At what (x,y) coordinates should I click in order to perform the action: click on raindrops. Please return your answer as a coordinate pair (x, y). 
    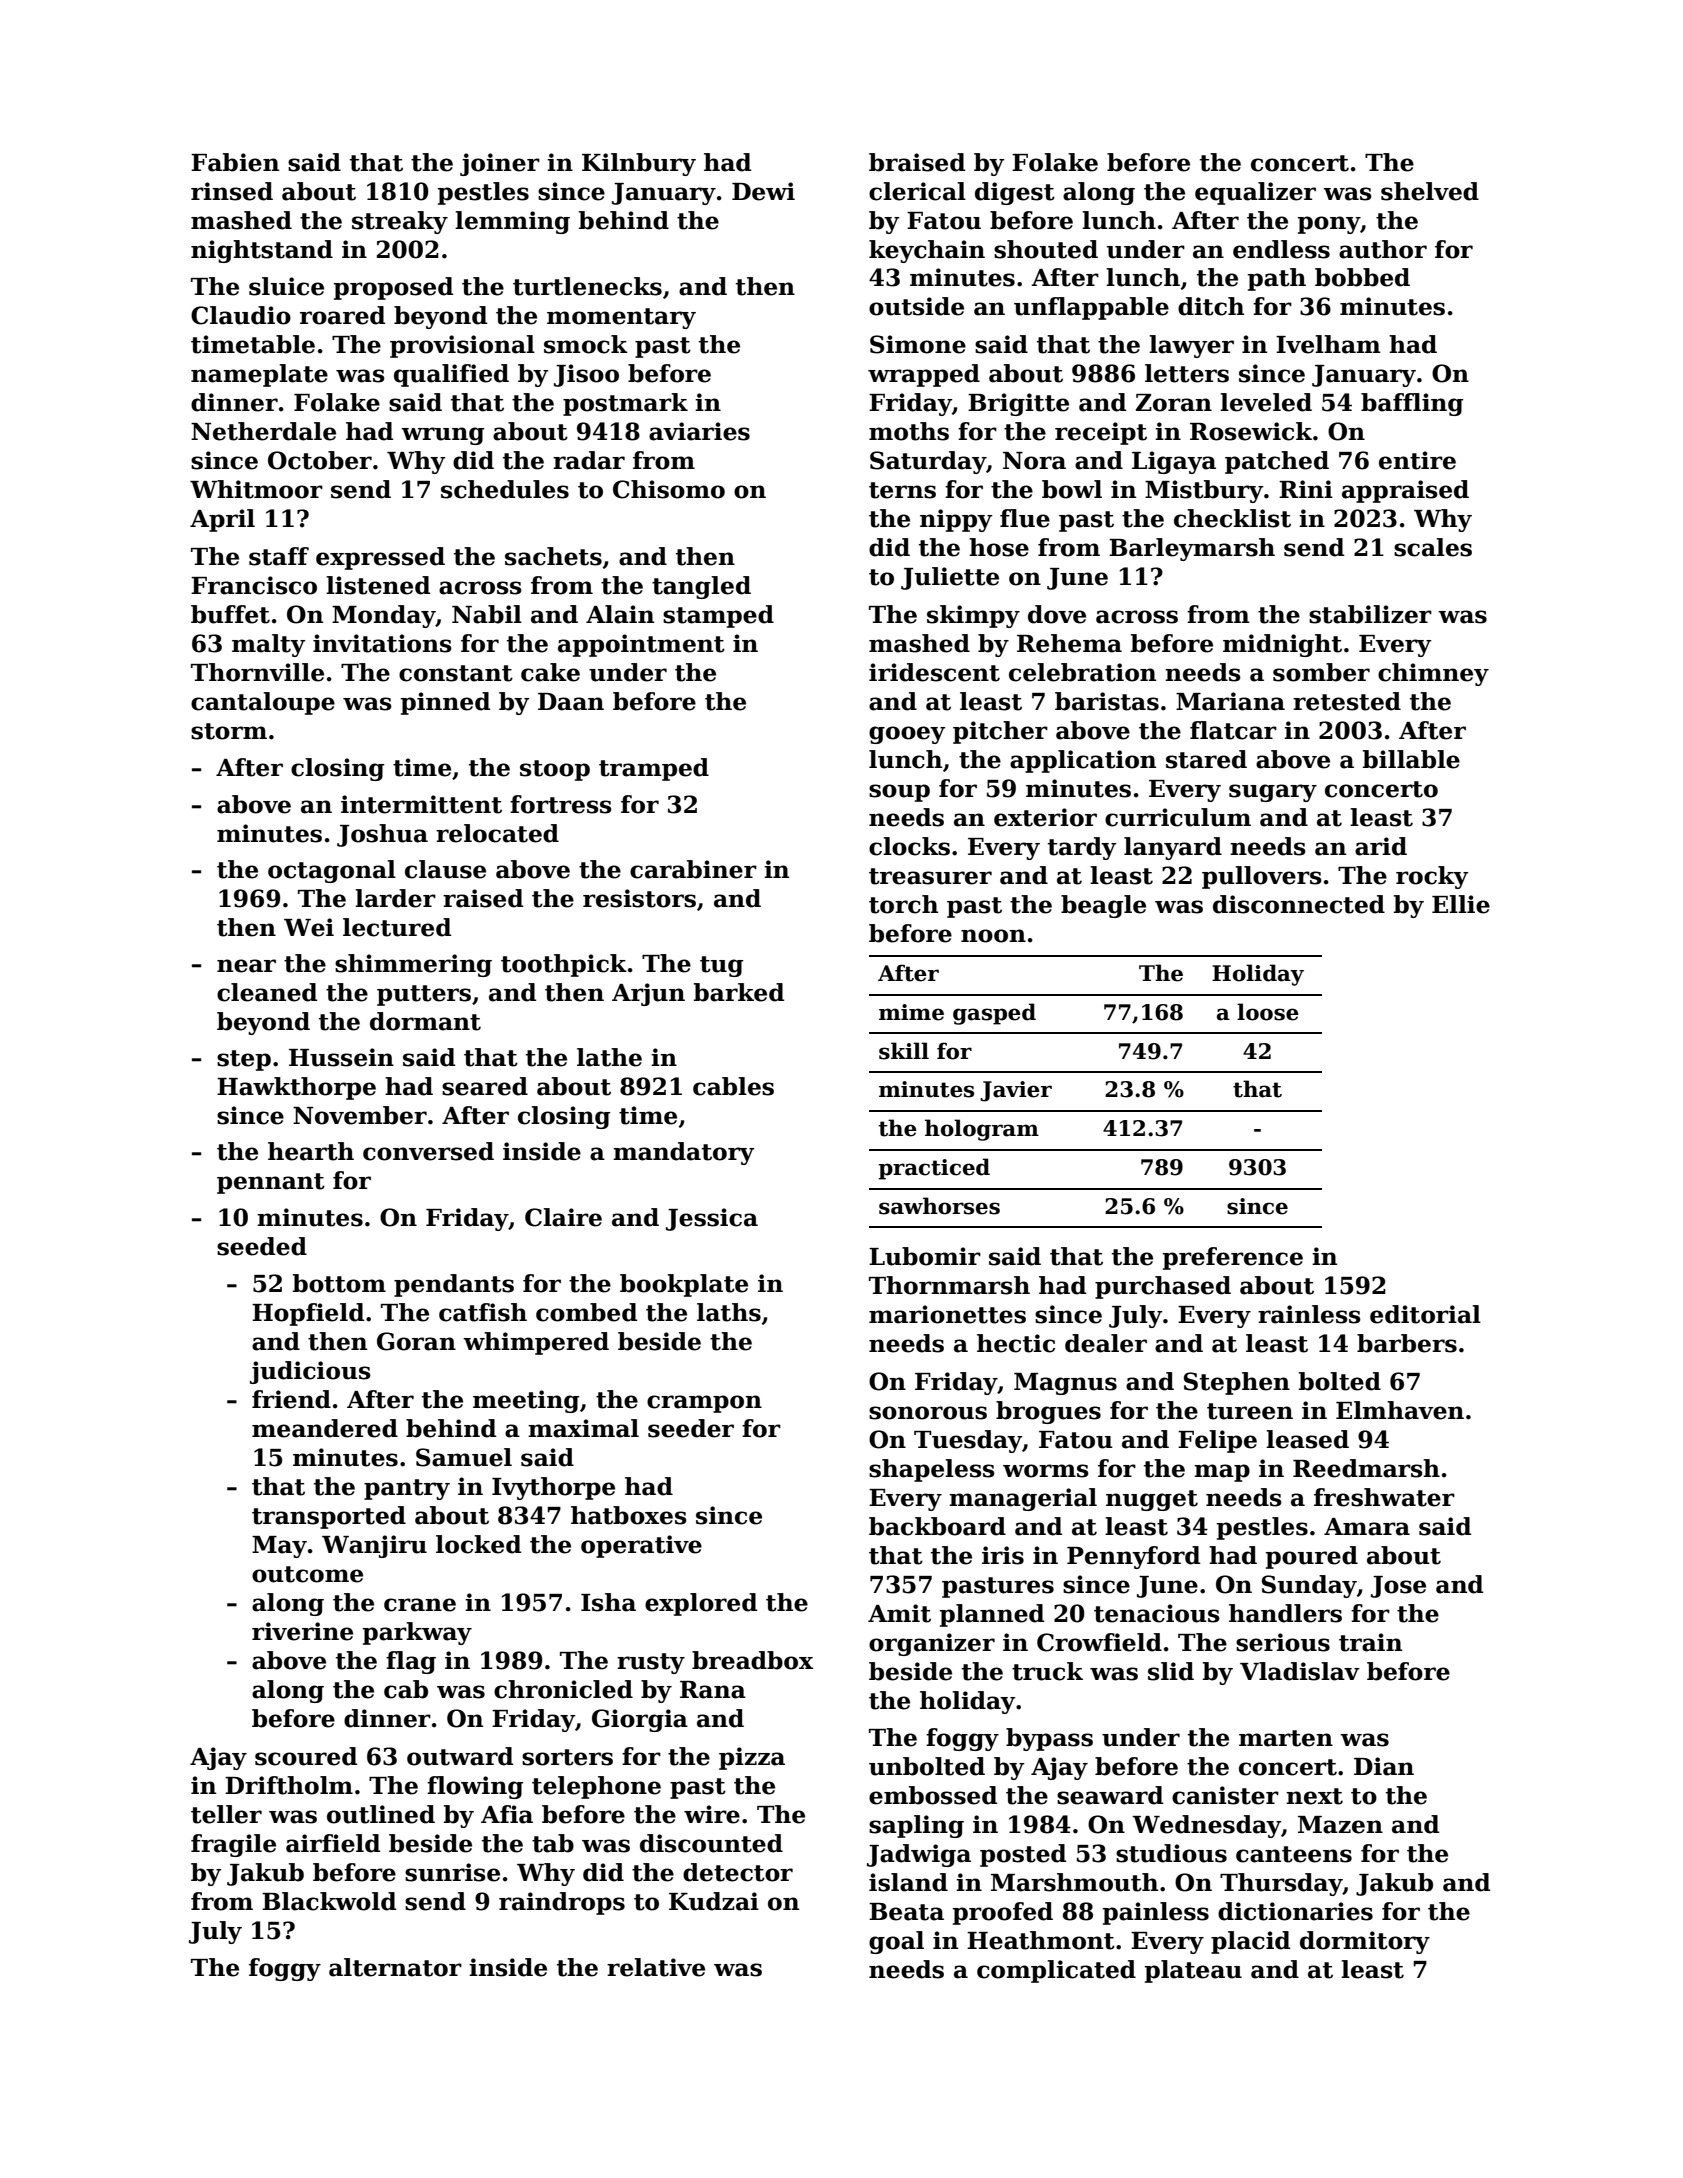
    Looking at the image, I should click on (562, 1903).
